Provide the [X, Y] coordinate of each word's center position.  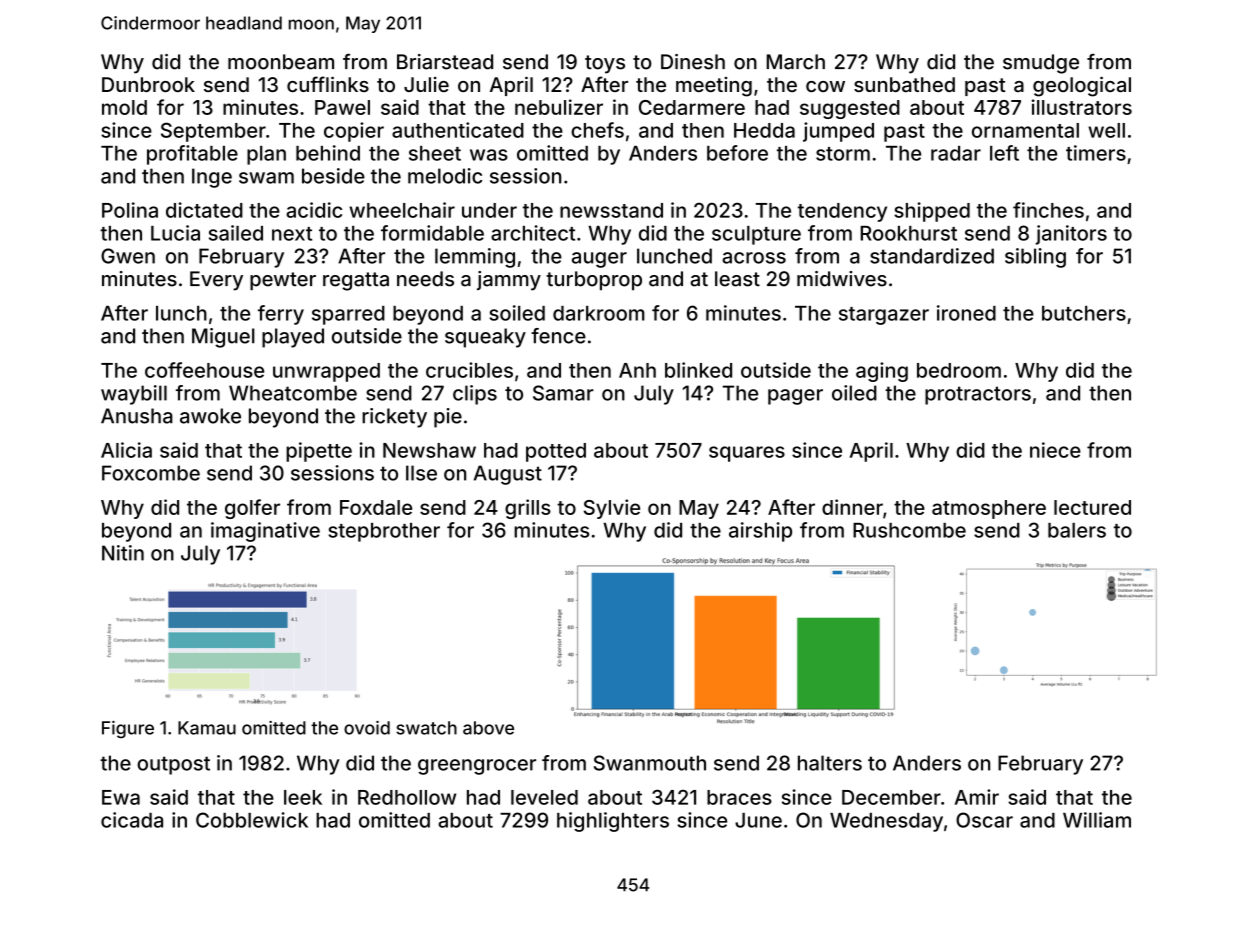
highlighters [613, 822]
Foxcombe [151, 473]
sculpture [756, 235]
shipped [932, 212]
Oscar [984, 820]
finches [1048, 210]
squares [747, 454]
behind [328, 153]
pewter [283, 281]
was [489, 155]
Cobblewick [252, 820]
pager [795, 397]
